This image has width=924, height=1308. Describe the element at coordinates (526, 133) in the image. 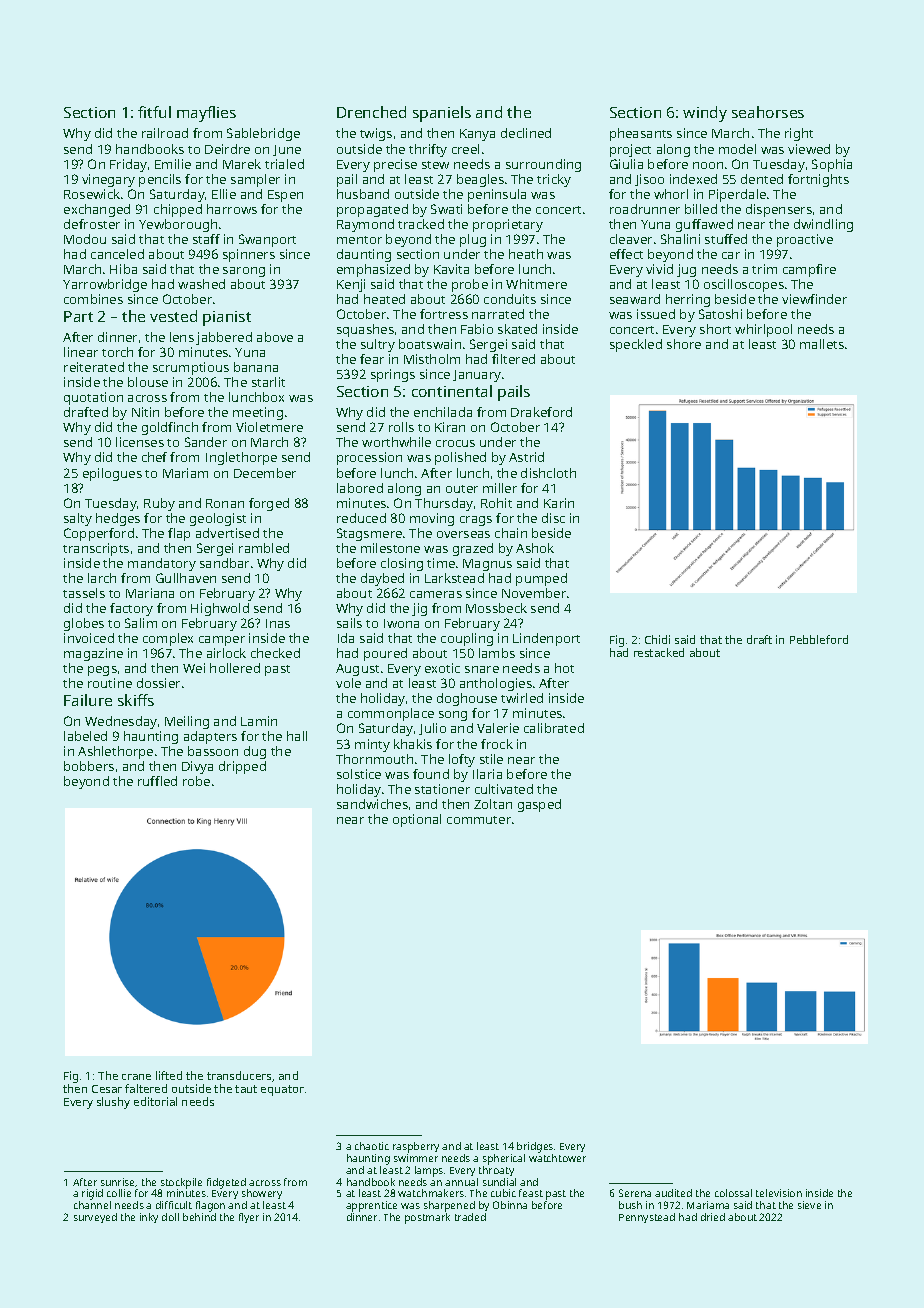

I see `declined` at that location.
